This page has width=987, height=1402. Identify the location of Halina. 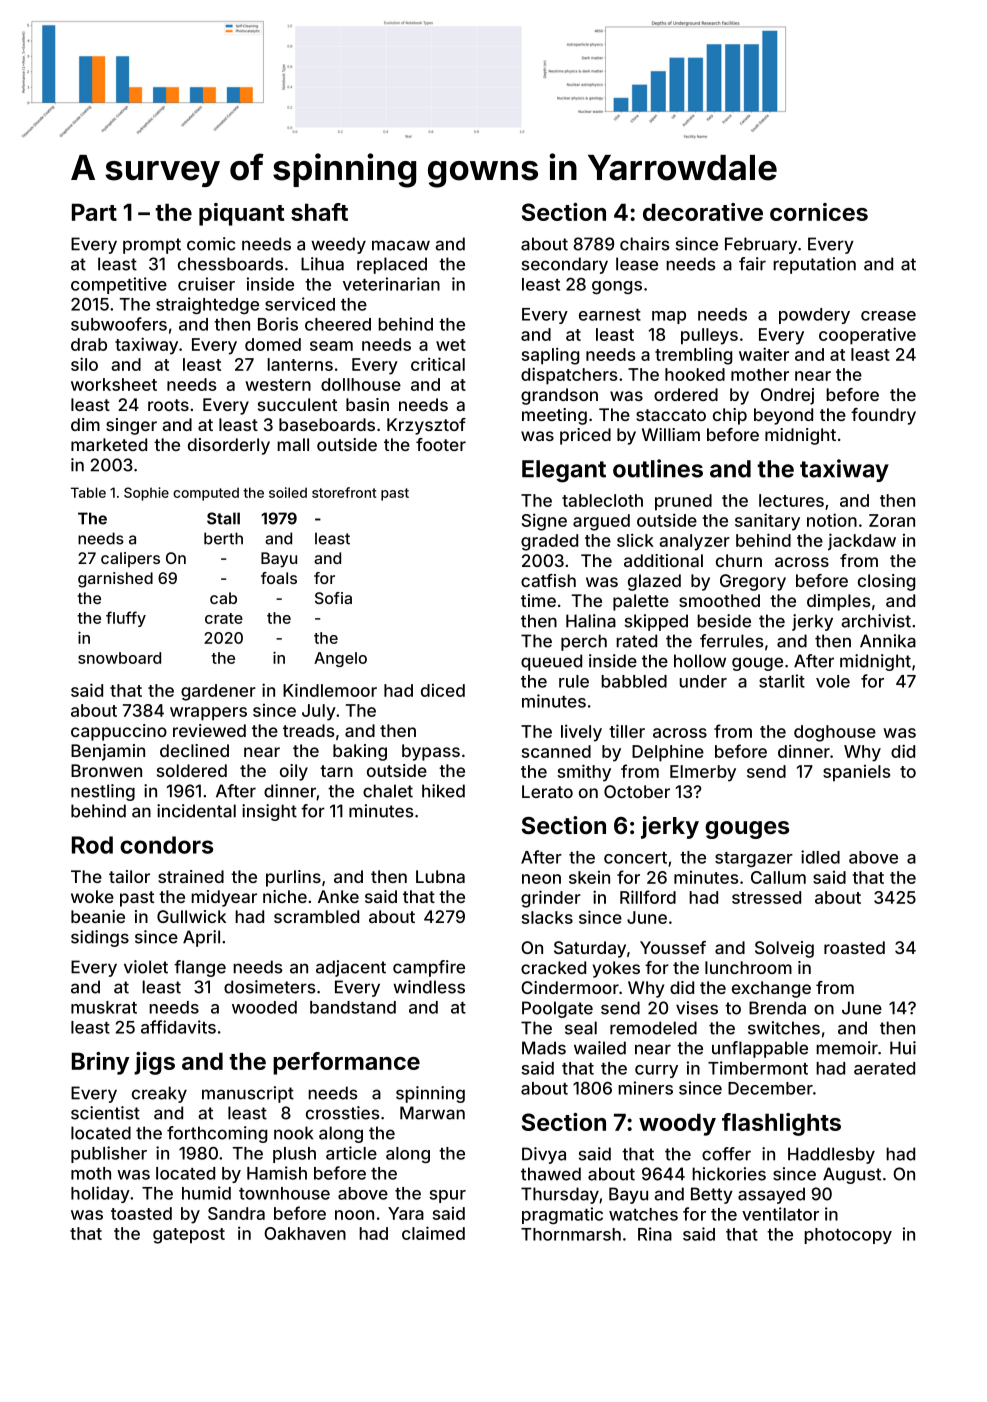
(591, 621).
